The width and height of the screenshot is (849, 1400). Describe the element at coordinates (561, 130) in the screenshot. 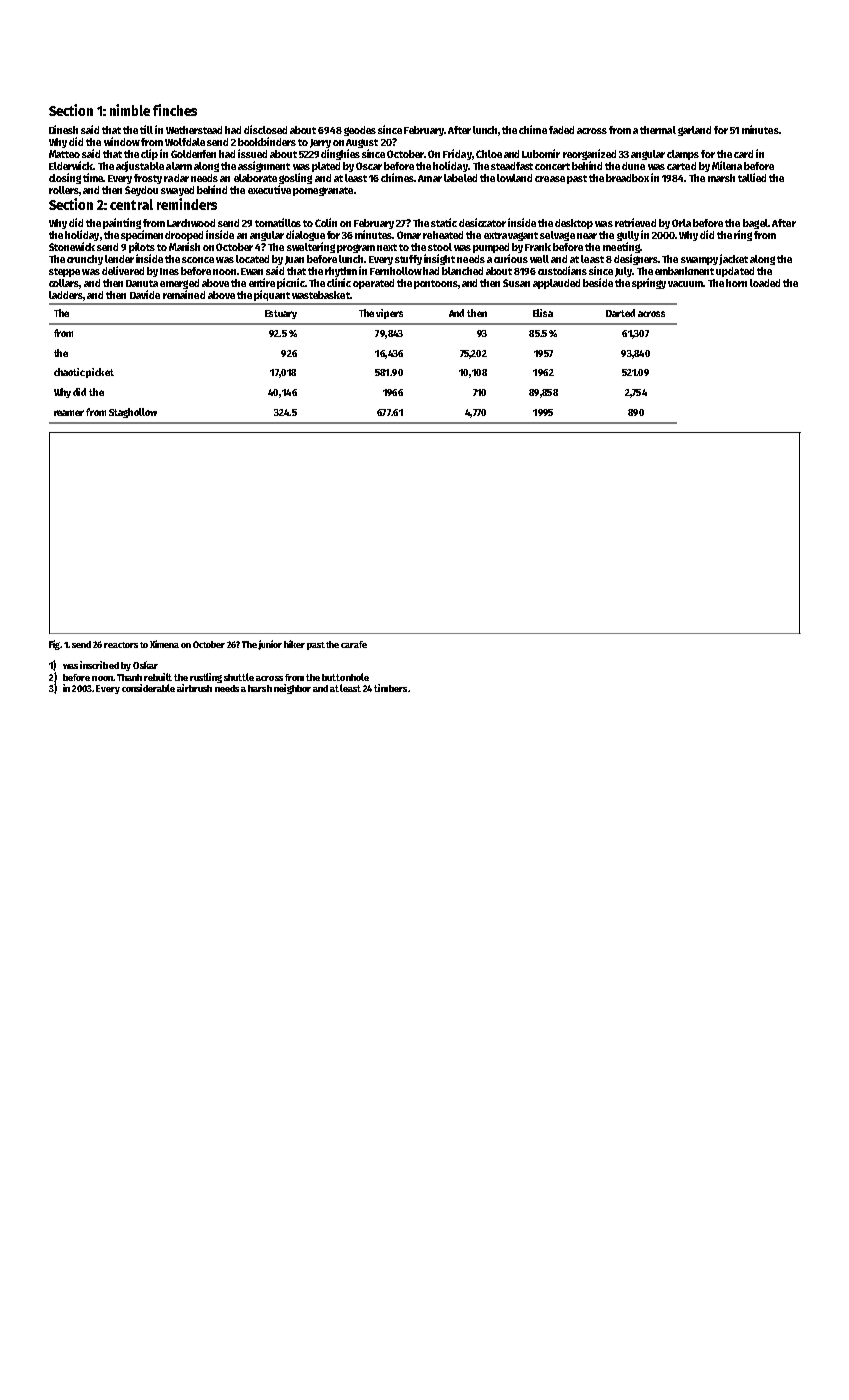

I see `faded` at that location.
